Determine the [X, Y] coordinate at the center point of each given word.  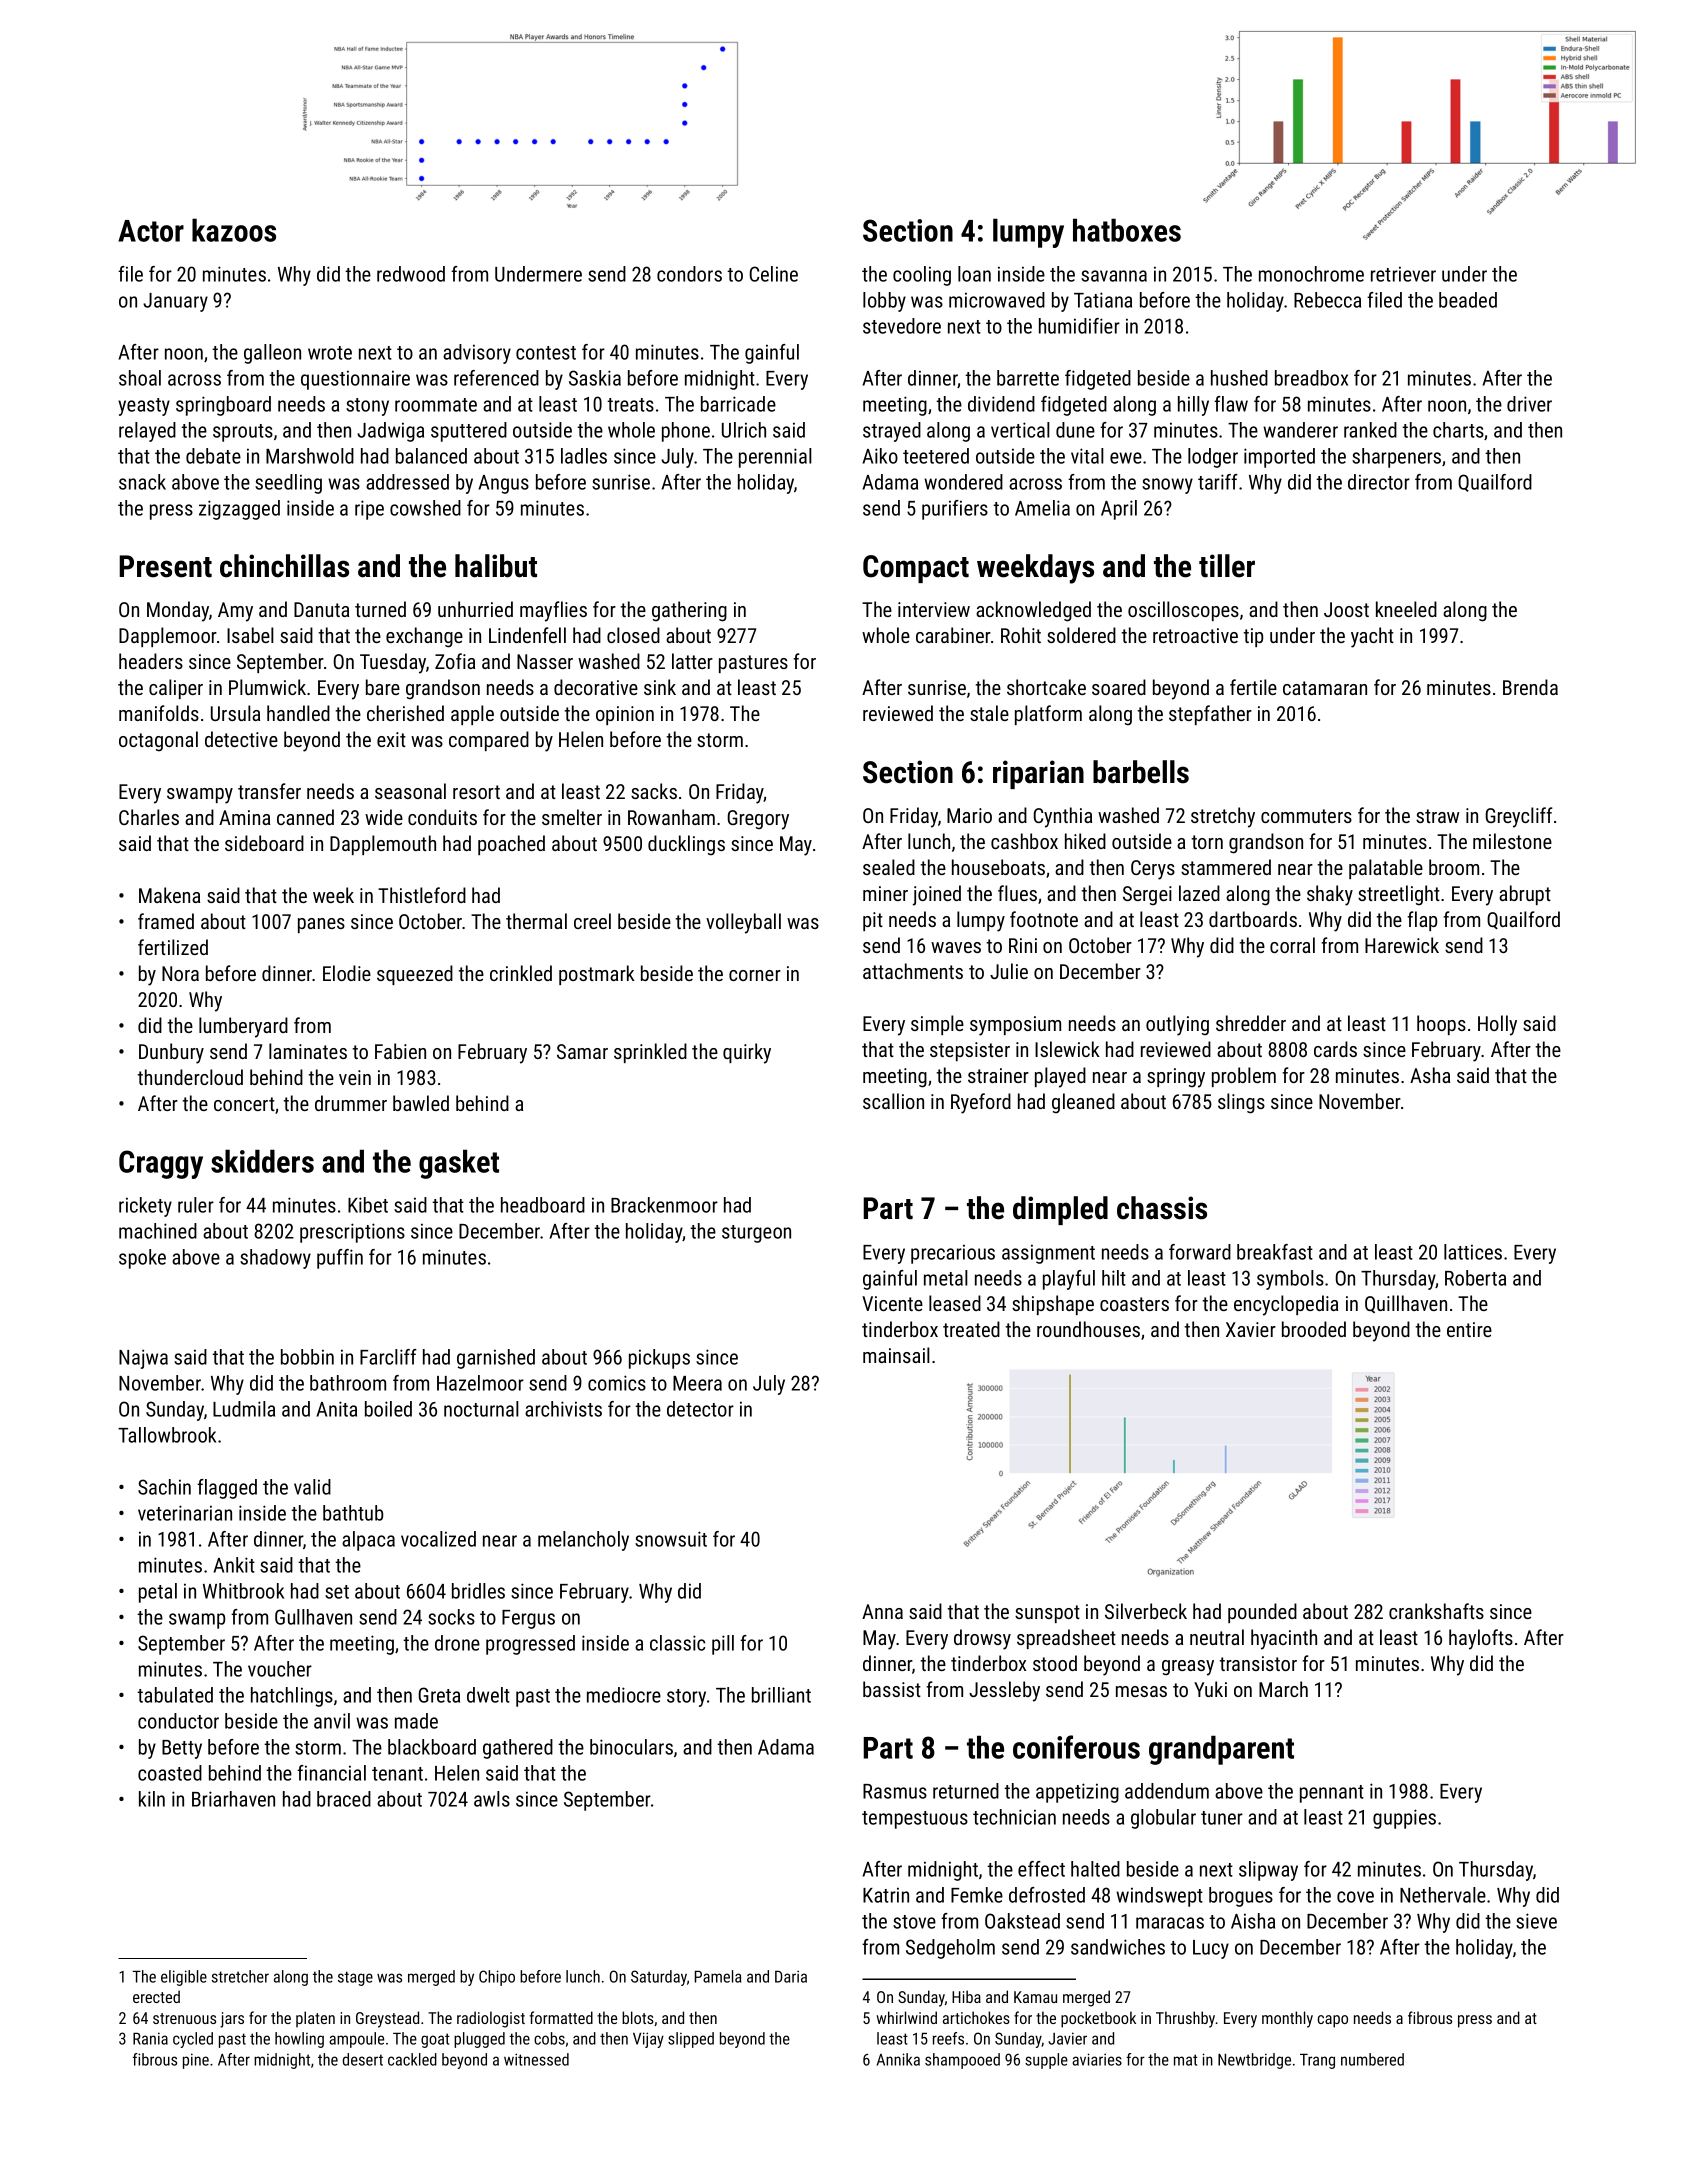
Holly [1497, 1025]
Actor [151, 231]
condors [689, 274]
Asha [1430, 1075]
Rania [150, 2038]
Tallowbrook [167, 1435]
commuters [1306, 816]
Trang [1317, 2061]
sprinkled [650, 1053]
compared [489, 741]
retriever [1403, 274]
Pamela [718, 1976]
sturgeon [756, 1234]
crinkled [521, 973]
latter [692, 661]
